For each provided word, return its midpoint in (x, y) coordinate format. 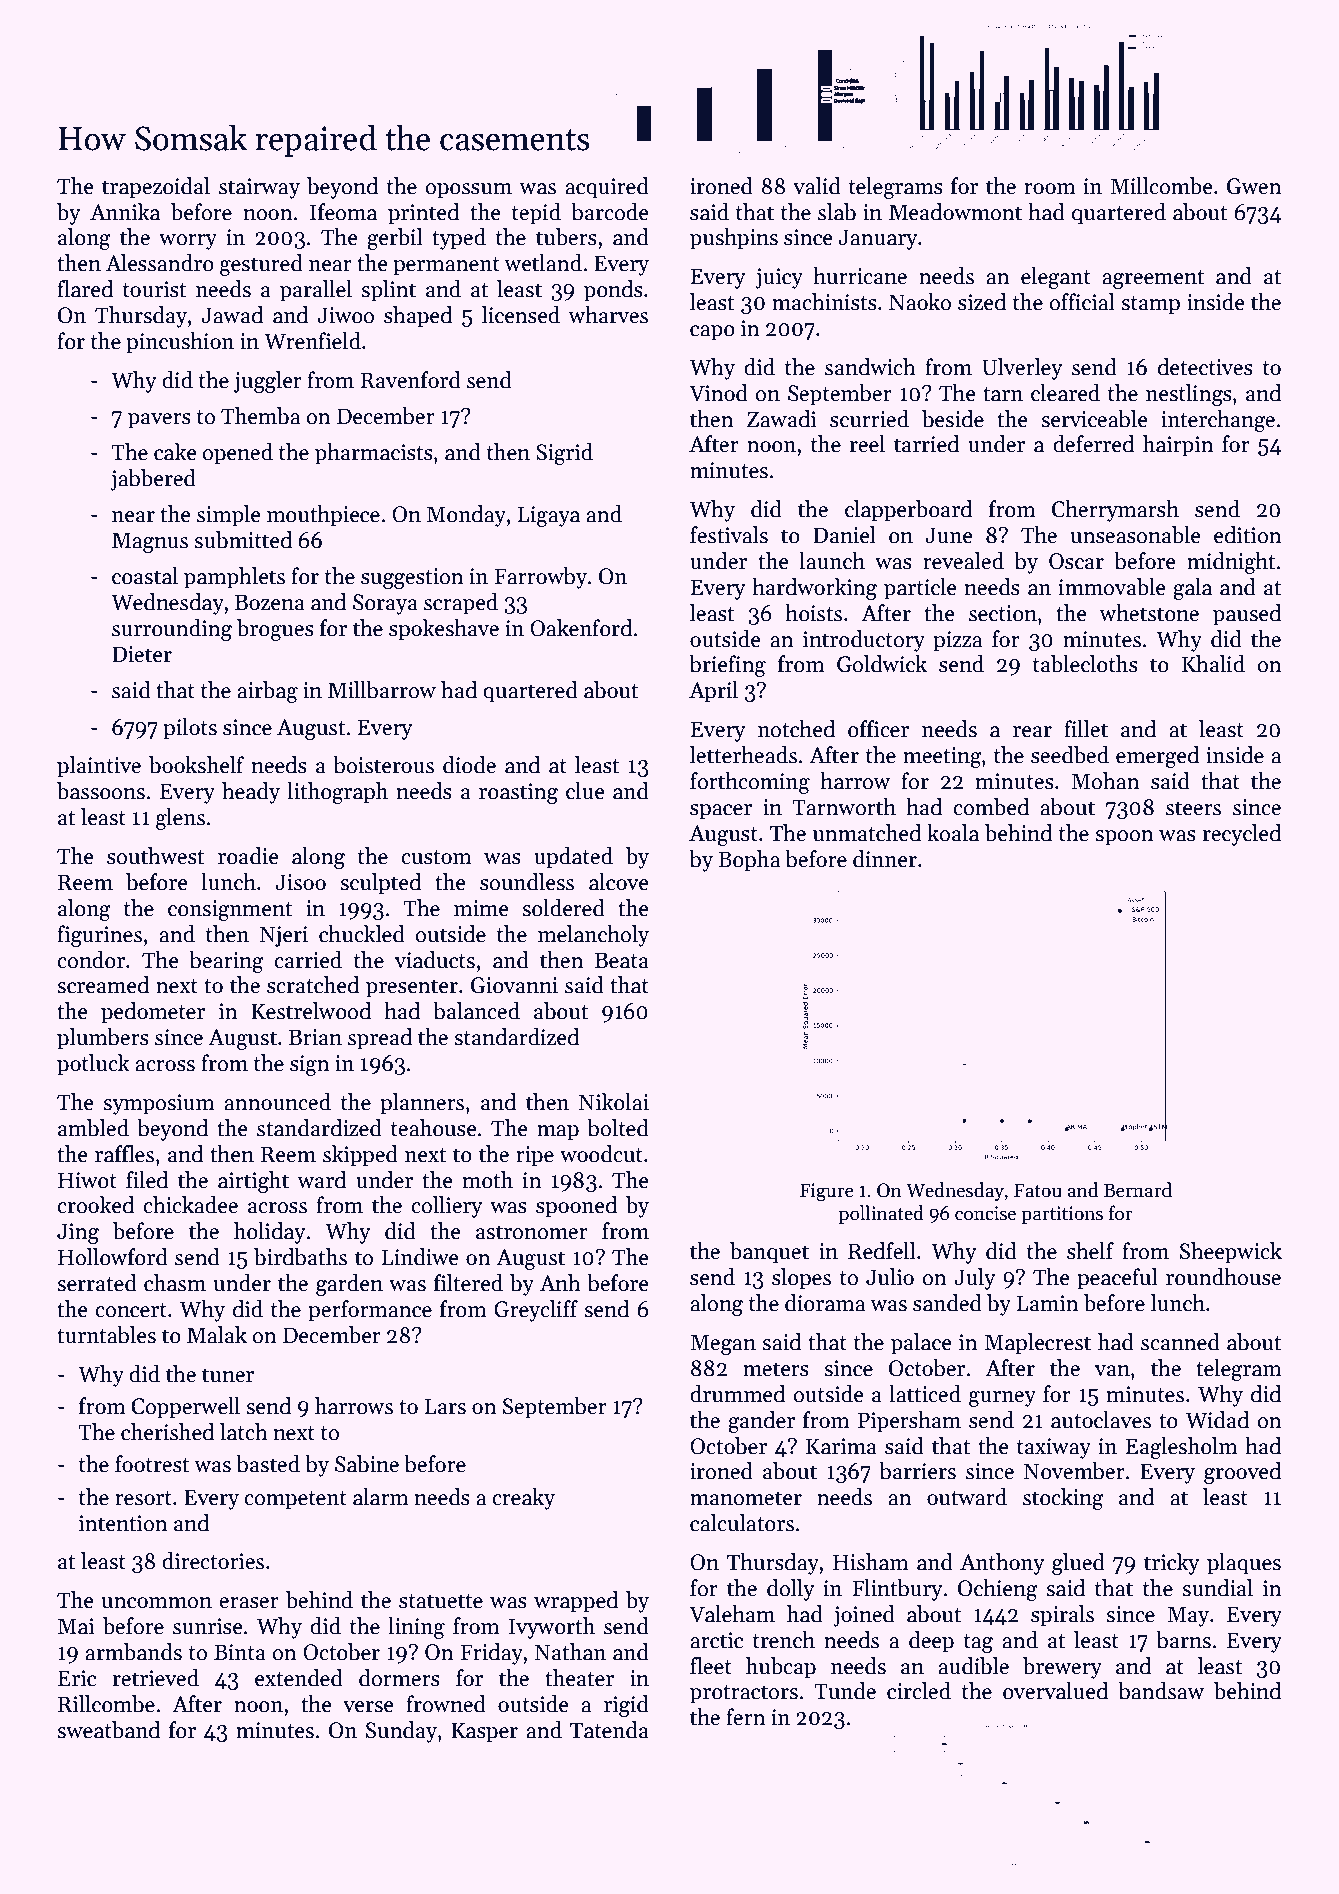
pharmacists (374, 454)
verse (368, 1707)
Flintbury (897, 1590)
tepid (536, 214)
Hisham (871, 1562)
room (1050, 189)
